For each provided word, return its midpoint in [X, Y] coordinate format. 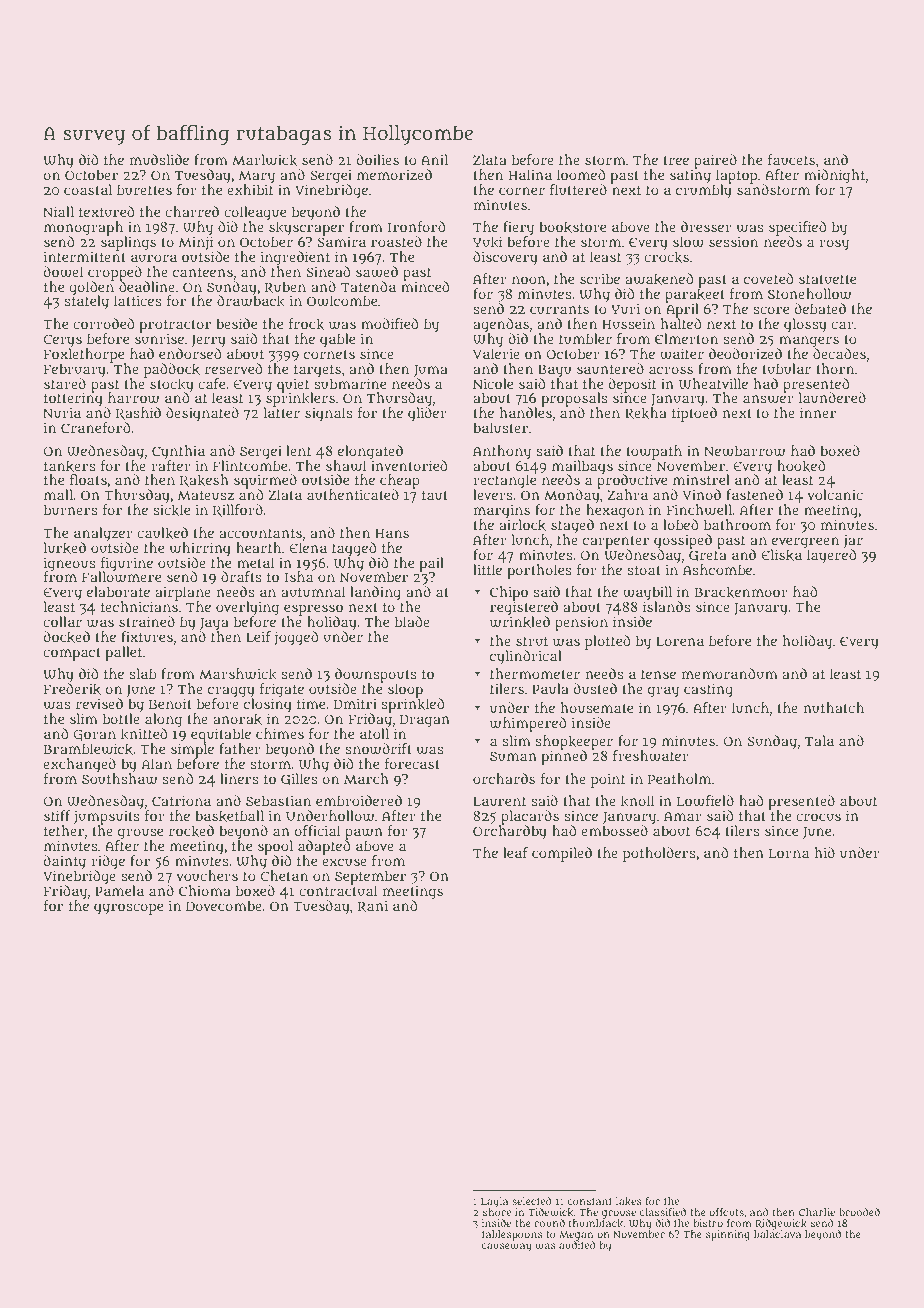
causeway [506, 1247]
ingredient [295, 258]
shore [497, 1212]
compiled [562, 854]
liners [239, 778]
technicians [139, 606]
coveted [768, 278]
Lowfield [705, 801]
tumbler [585, 338]
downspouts [376, 675]
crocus [818, 817]
